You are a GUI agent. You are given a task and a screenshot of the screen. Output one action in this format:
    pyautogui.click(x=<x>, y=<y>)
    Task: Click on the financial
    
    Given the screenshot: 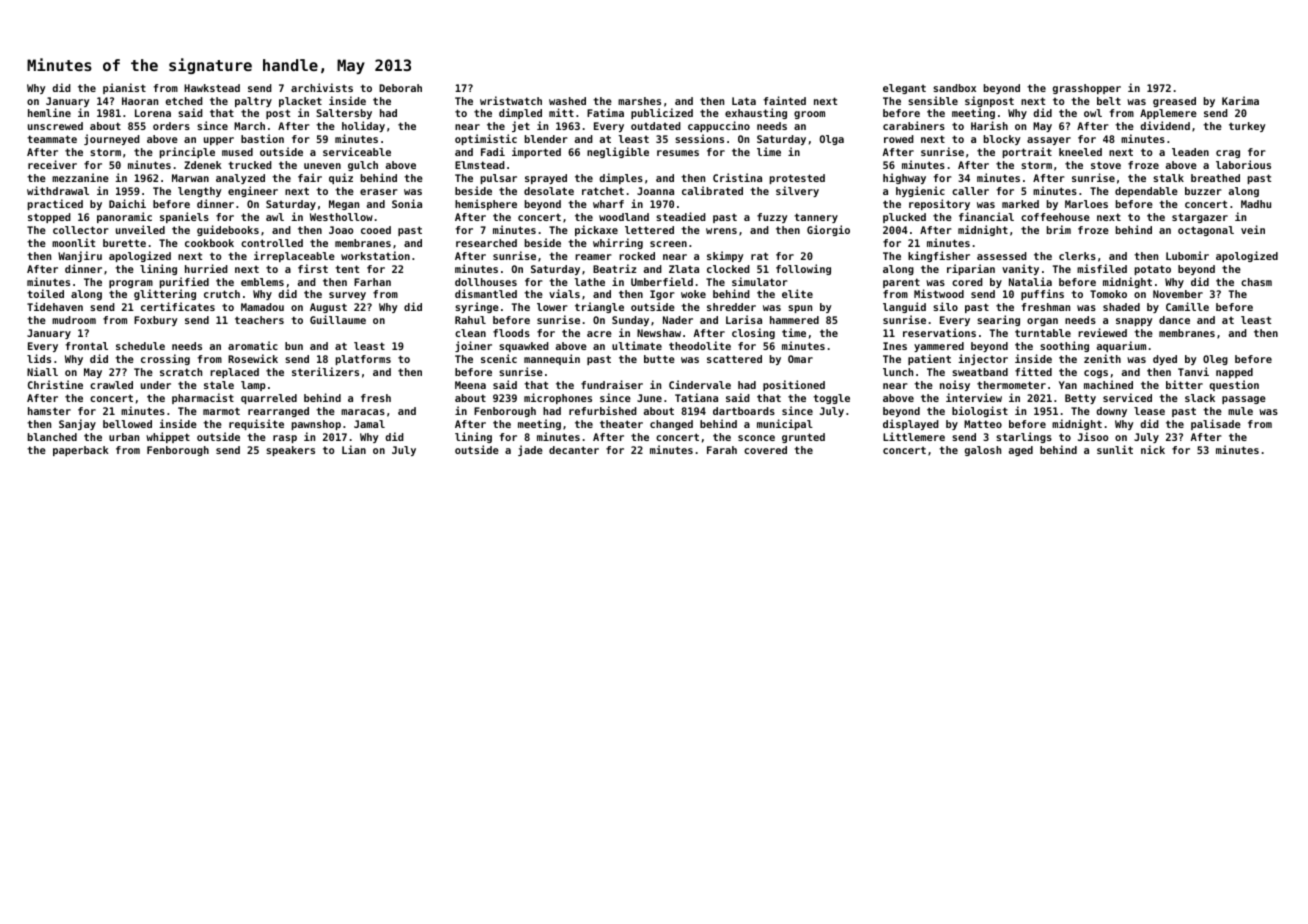 What is the action you would take?
    pyautogui.click(x=986, y=216)
